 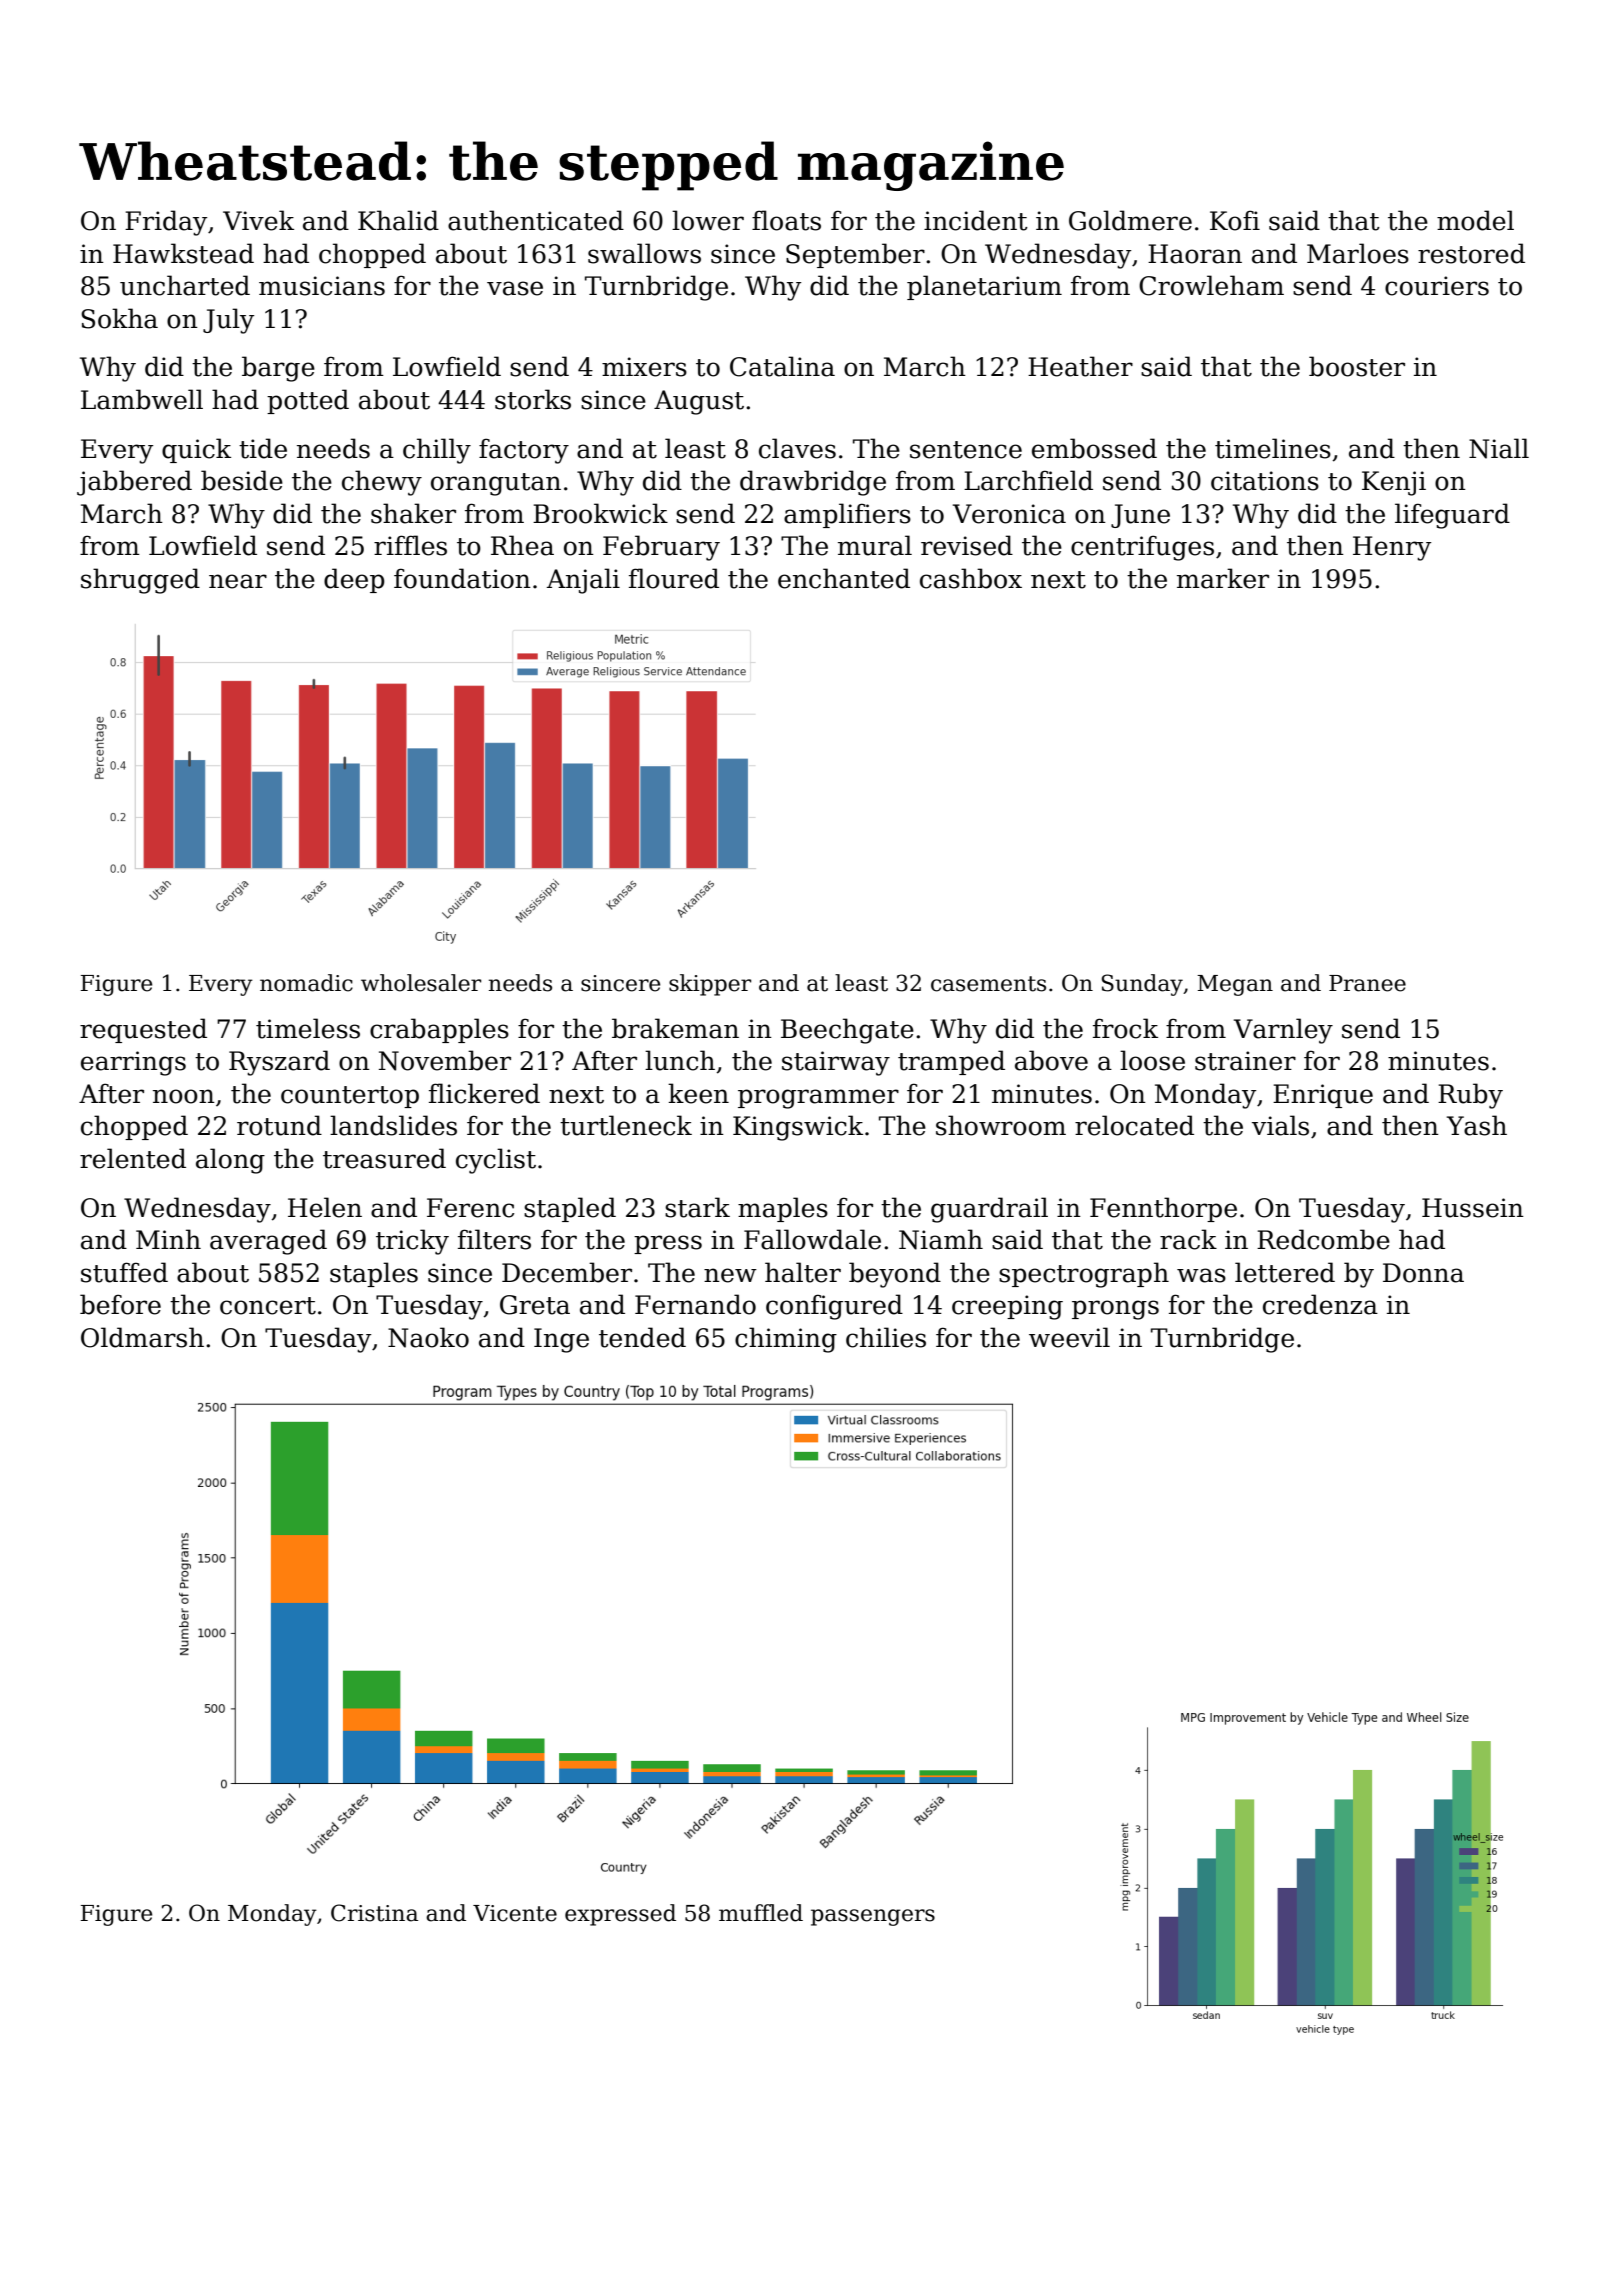 I want to click on casements, so click(x=988, y=984).
